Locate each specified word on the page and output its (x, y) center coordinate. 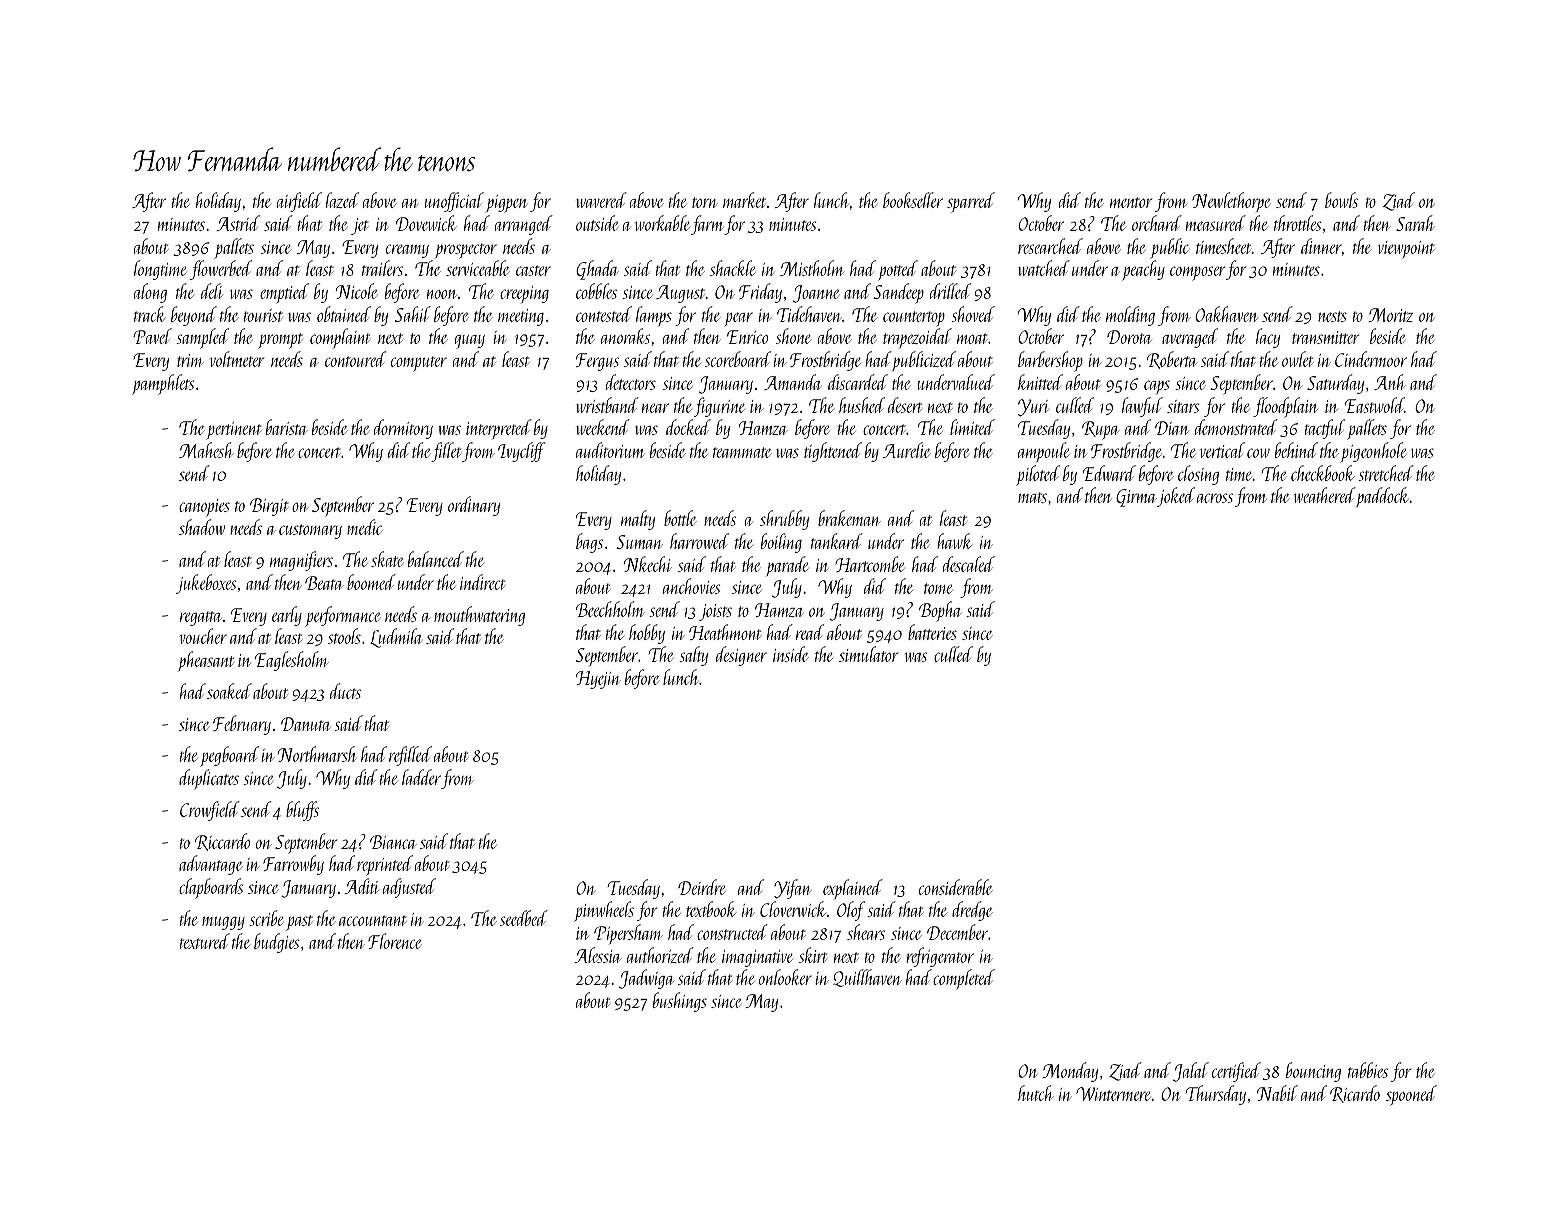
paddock (1383, 497)
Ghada (597, 270)
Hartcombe (870, 564)
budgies (276, 943)
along (150, 293)
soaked (229, 691)
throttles (1297, 223)
